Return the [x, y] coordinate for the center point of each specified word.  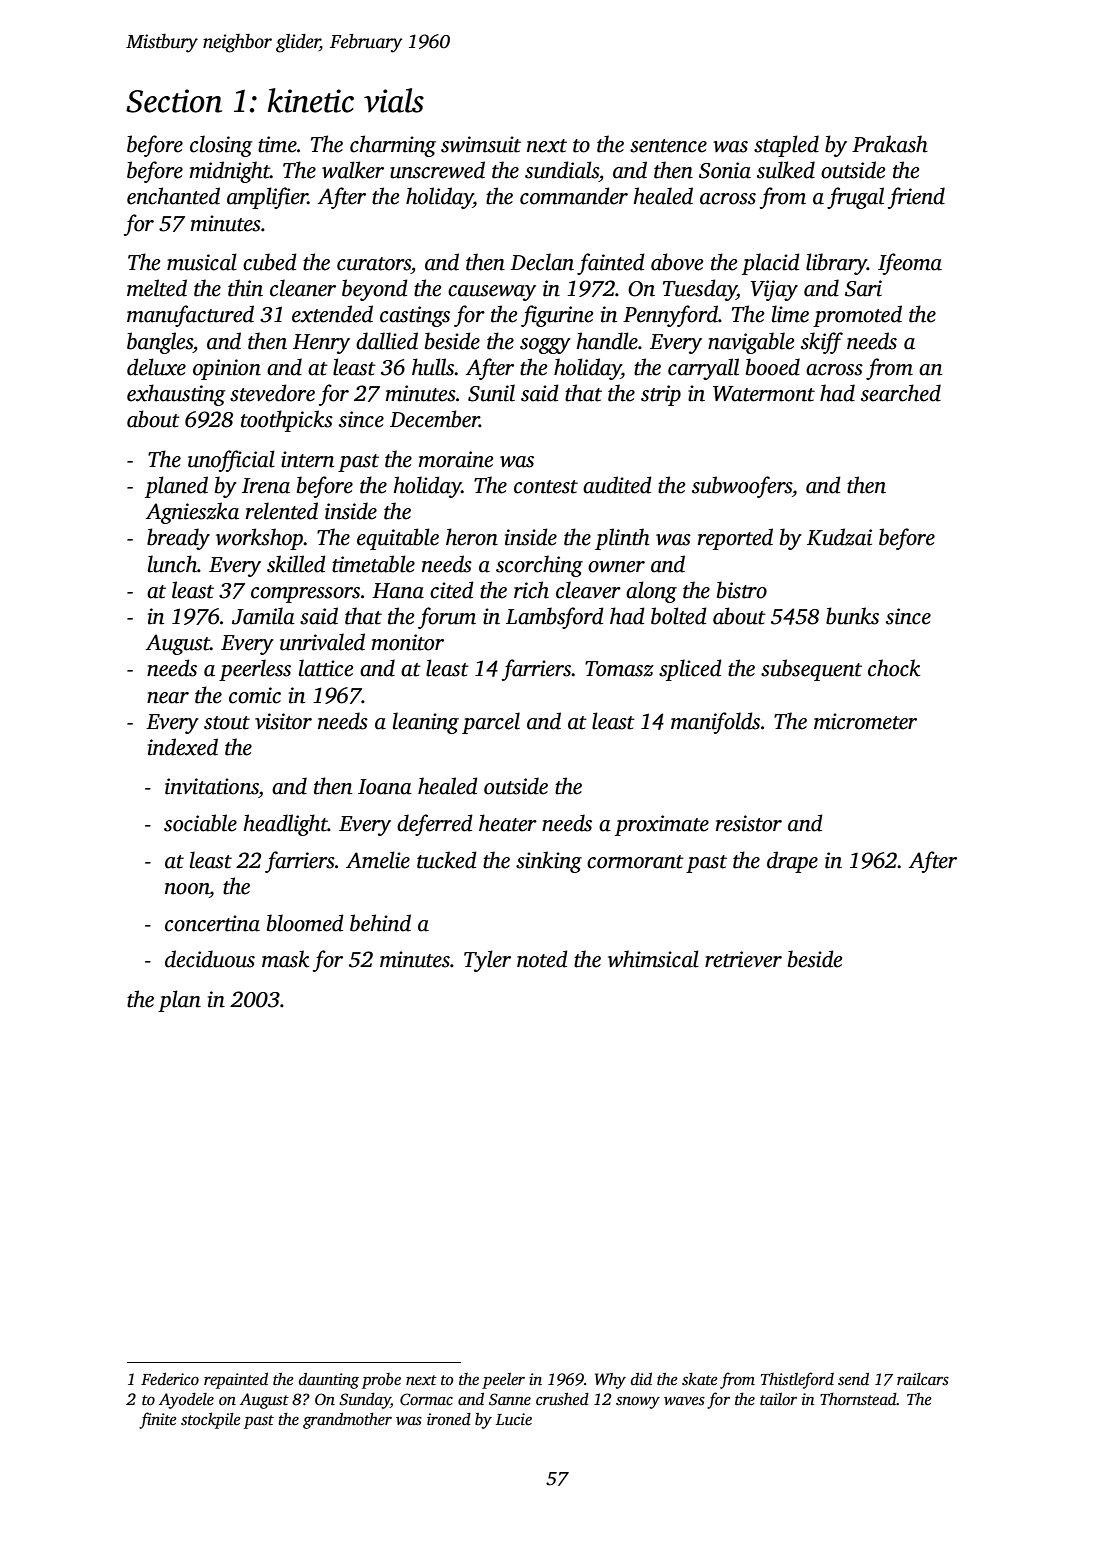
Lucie [514, 1419]
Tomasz [619, 669]
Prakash [890, 144]
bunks [852, 616]
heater [508, 823]
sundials [562, 170]
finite [158, 1420]
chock [894, 668]
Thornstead [858, 1399]
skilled [296, 564]
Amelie [378, 860]
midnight [229, 172]
